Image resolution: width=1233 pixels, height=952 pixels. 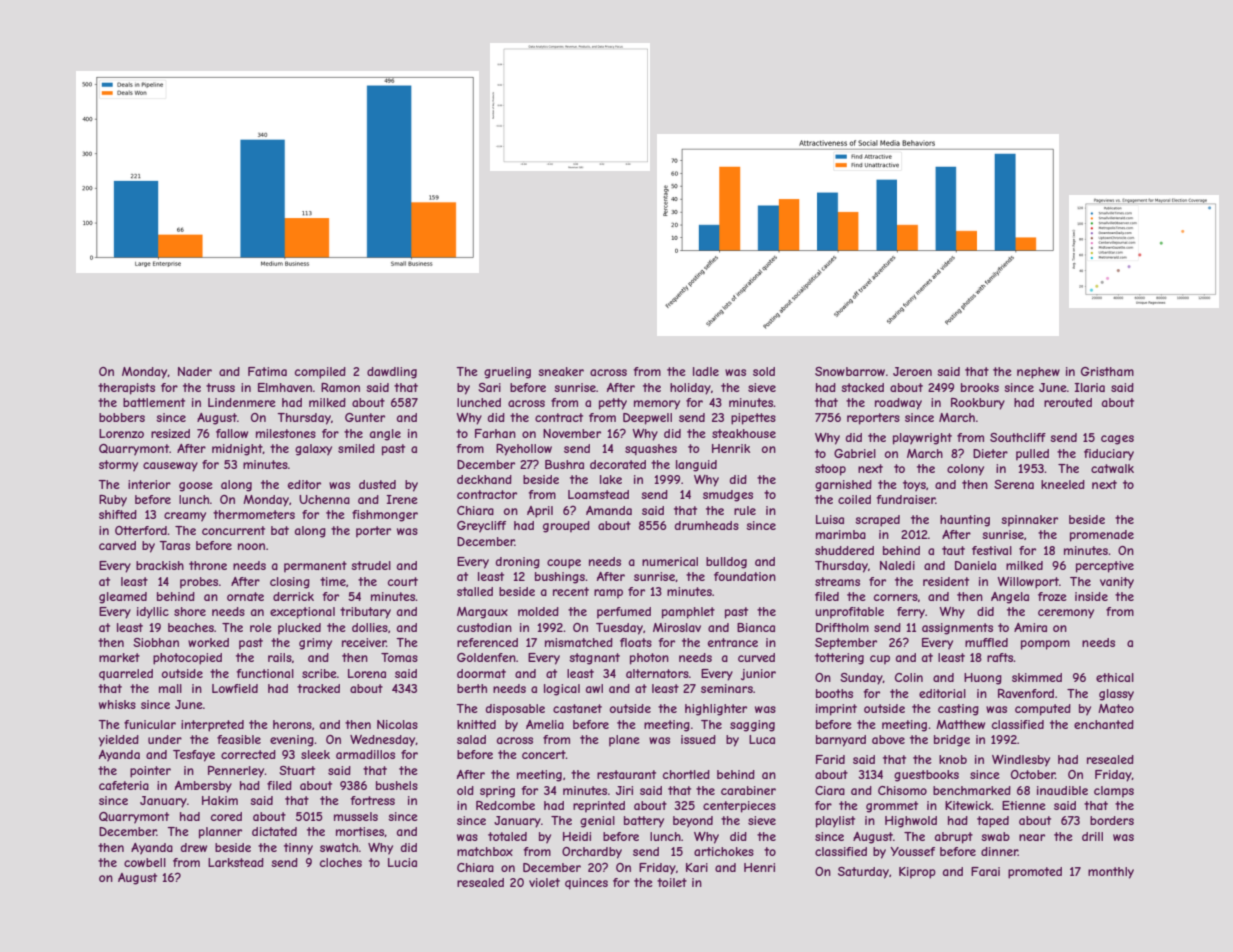 What do you see at coordinates (912, 371) in the screenshot?
I see `Jeroen` at bounding box center [912, 371].
